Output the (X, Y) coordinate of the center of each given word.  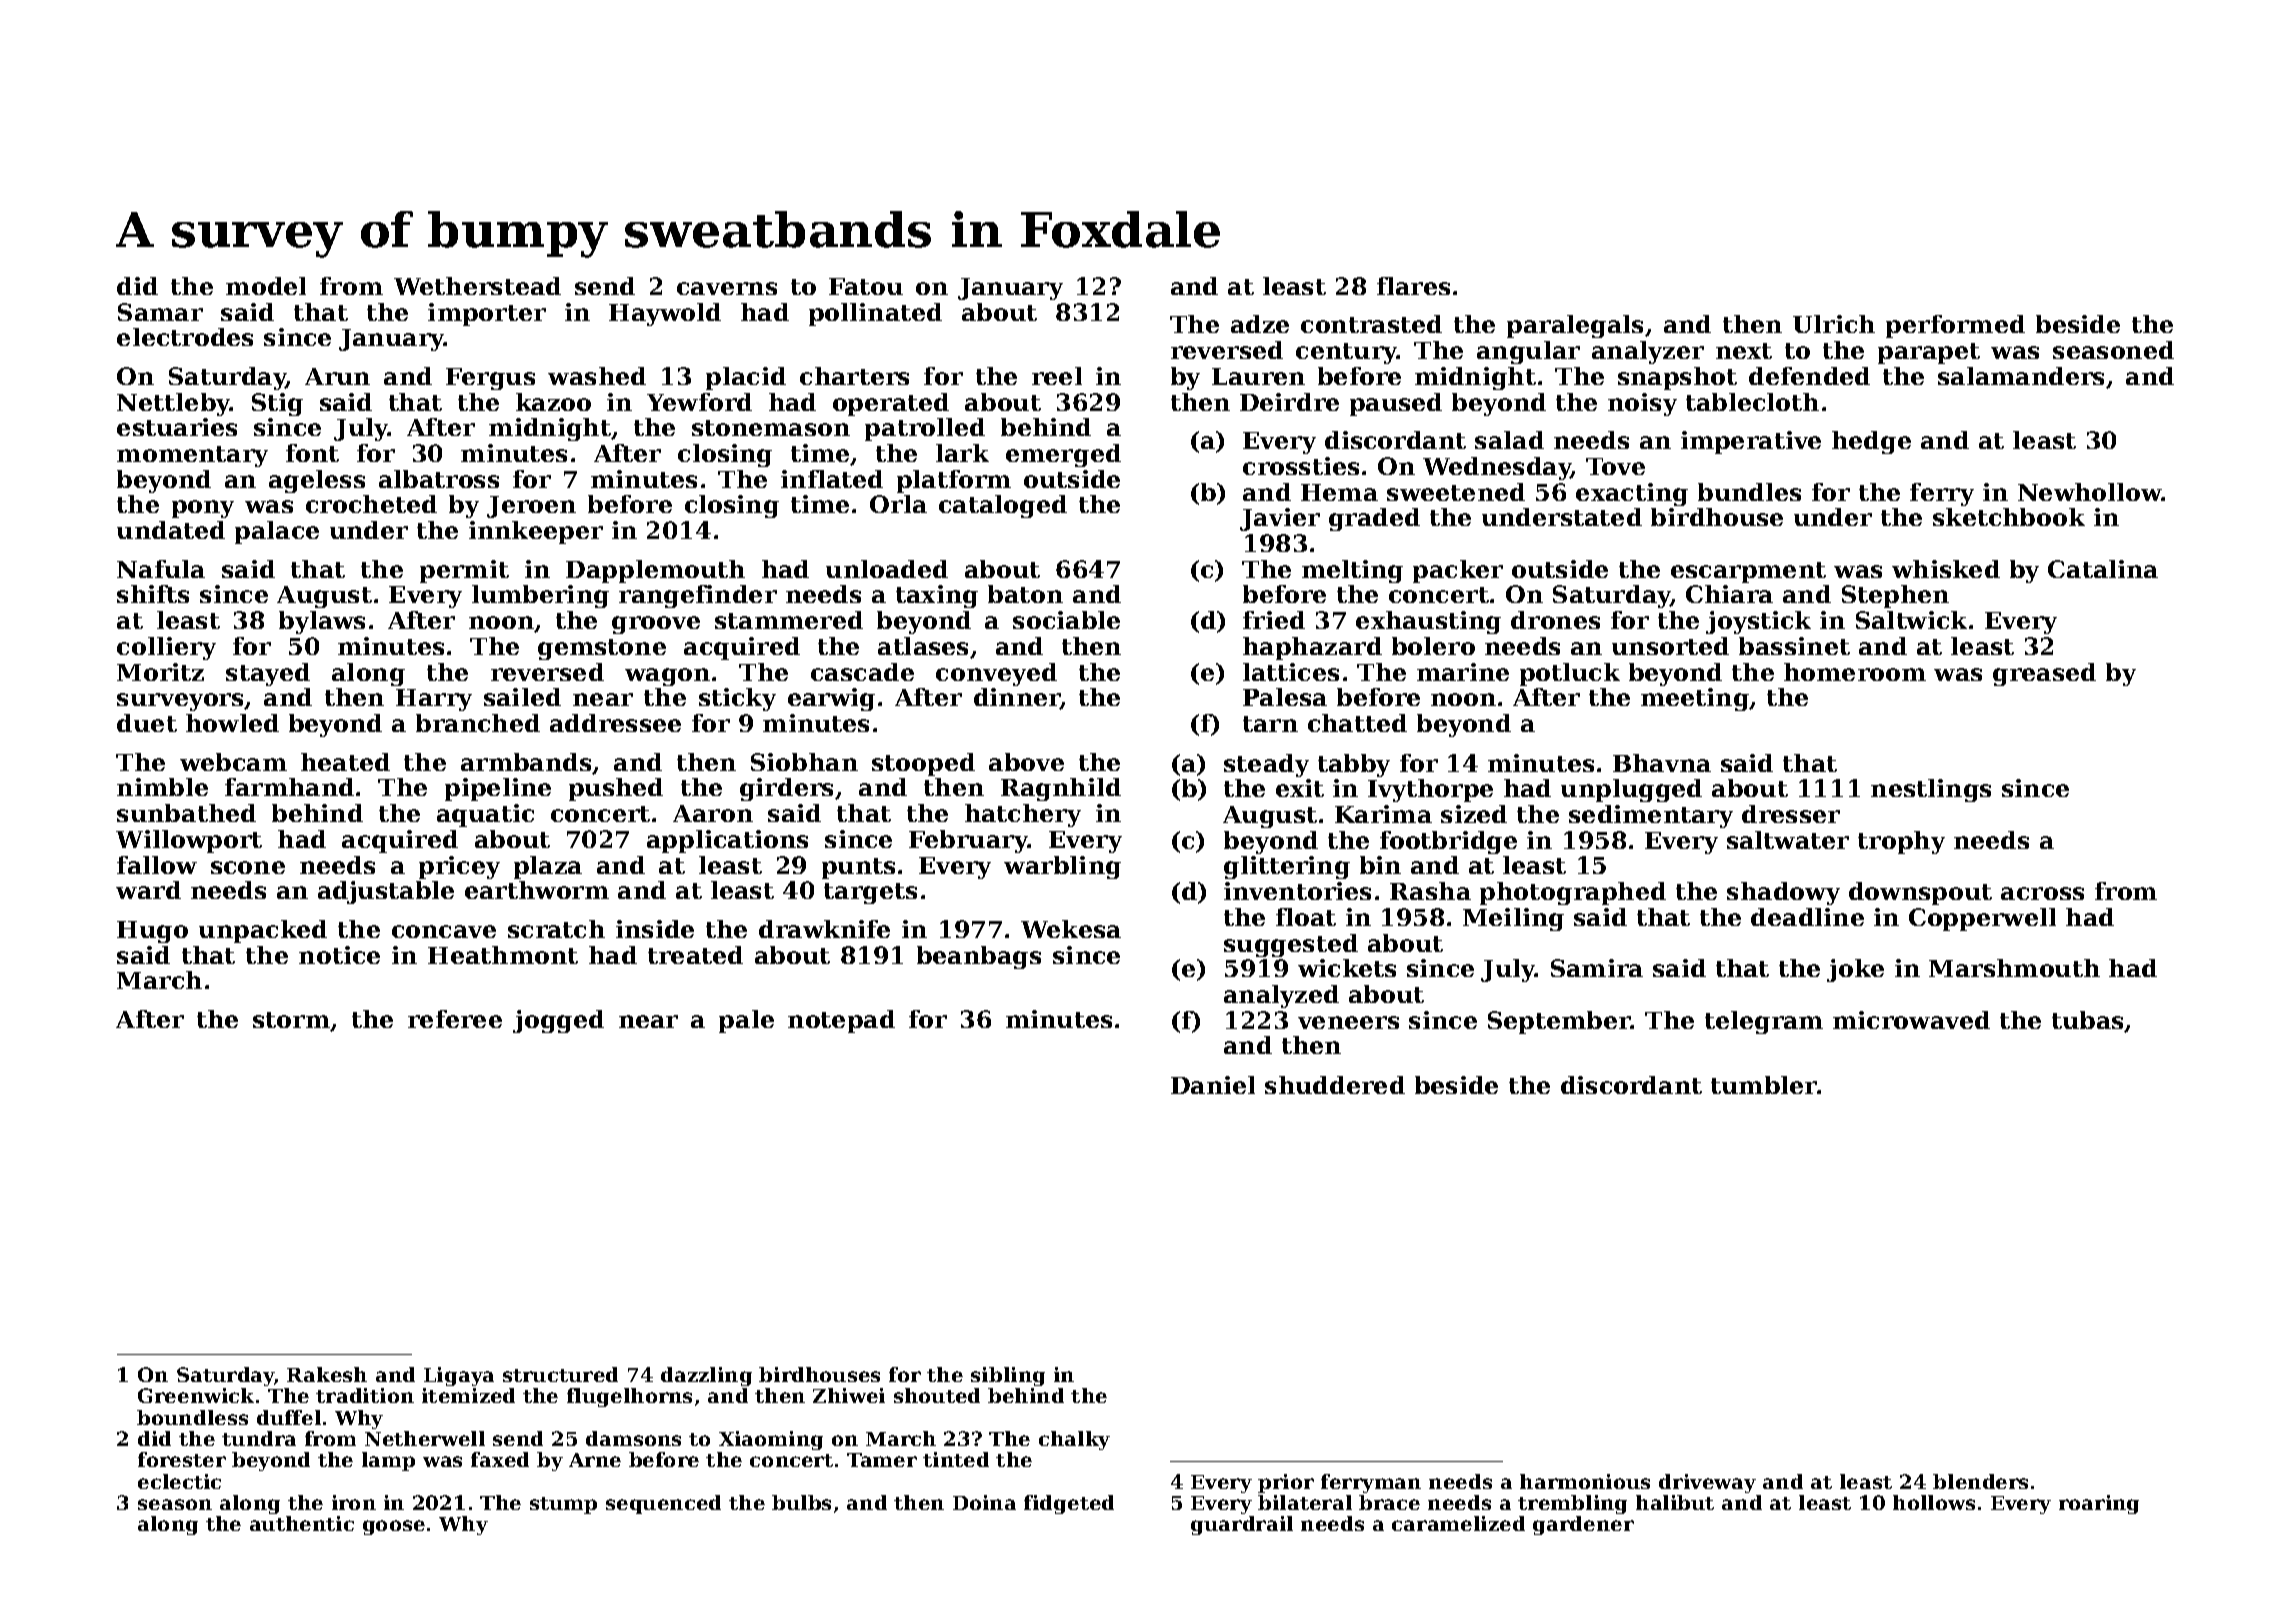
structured (560, 1374)
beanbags (979, 957)
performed (1955, 326)
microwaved (1911, 1020)
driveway (1707, 1483)
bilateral (1305, 1502)
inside (655, 929)
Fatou (866, 286)
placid (746, 378)
